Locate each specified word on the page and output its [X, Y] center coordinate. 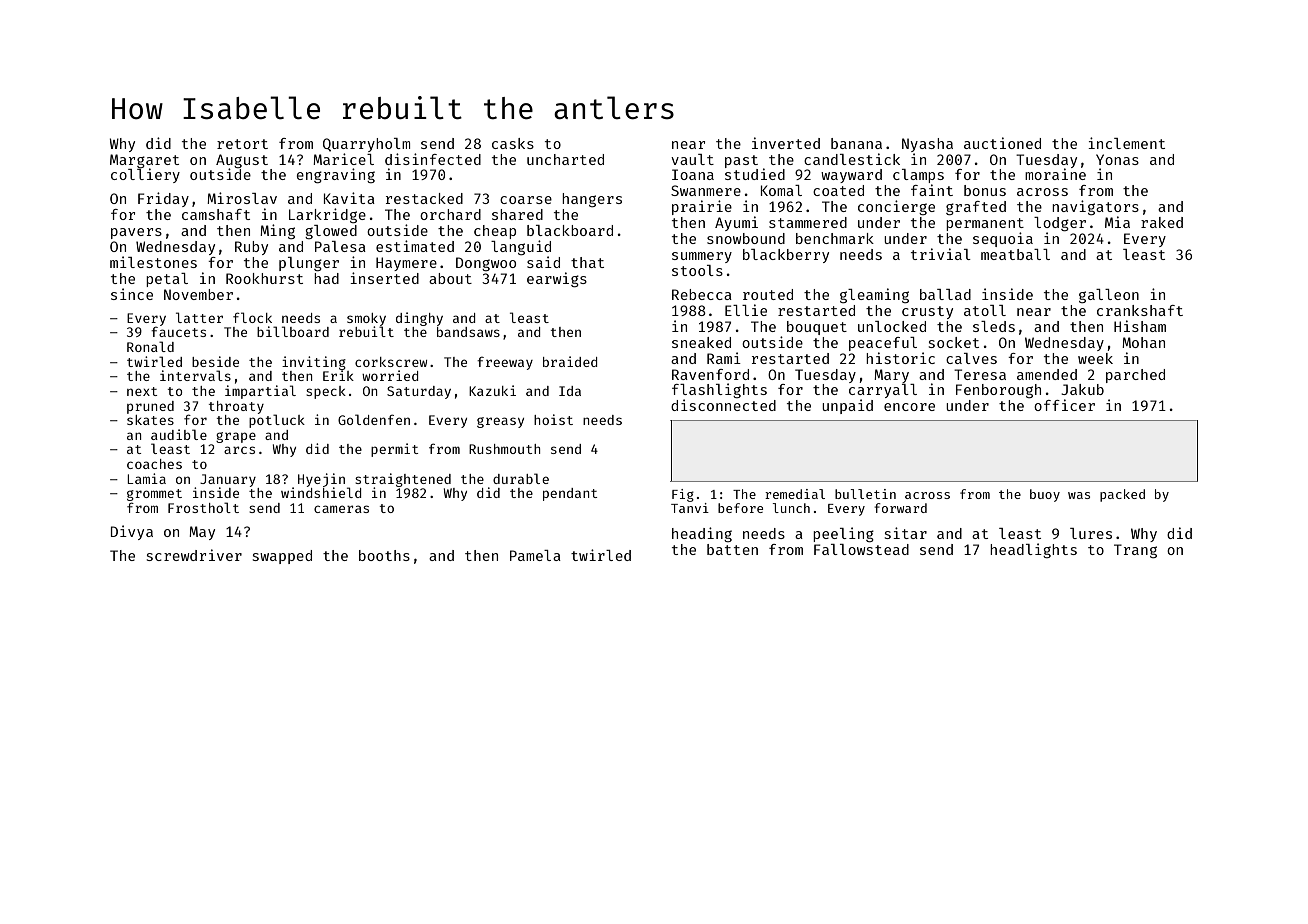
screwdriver [194, 555]
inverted [786, 143]
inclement [1126, 143]
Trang [1135, 551]
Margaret [144, 161]
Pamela [535, 555]
